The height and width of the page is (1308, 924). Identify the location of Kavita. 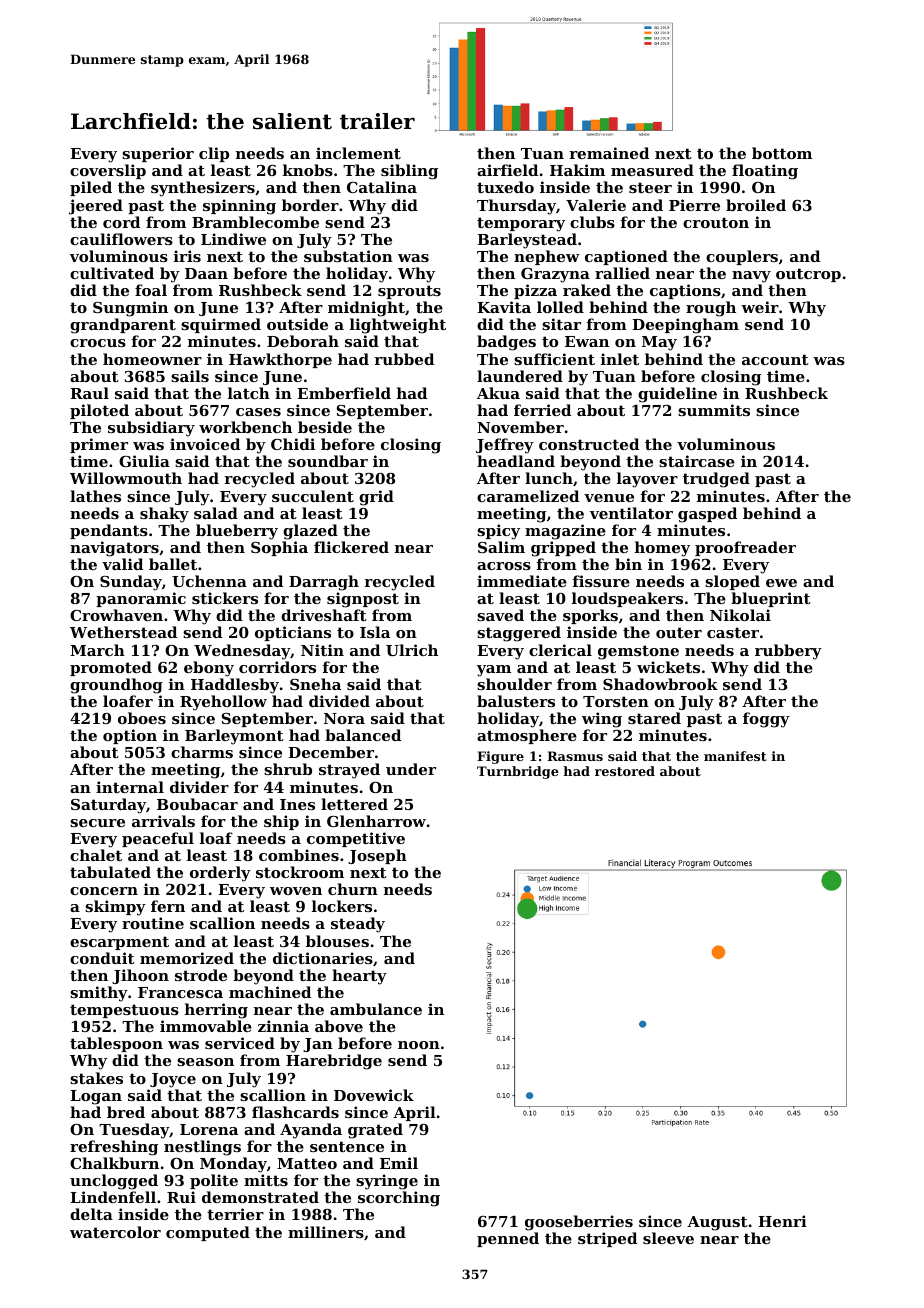
(504, 307).
